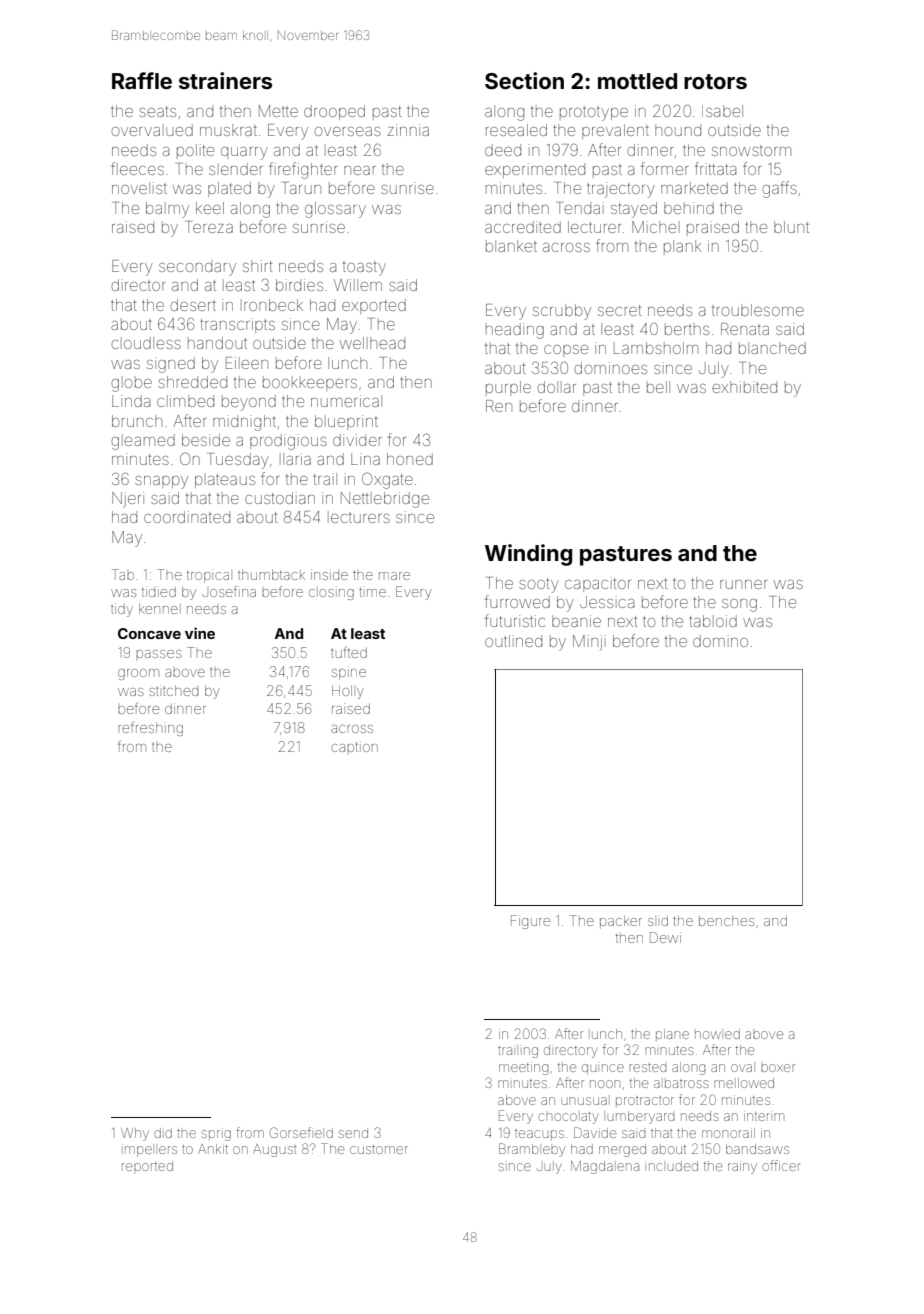 This page has width=924, height=1314. I want to click on Section, so click(524, 81).
